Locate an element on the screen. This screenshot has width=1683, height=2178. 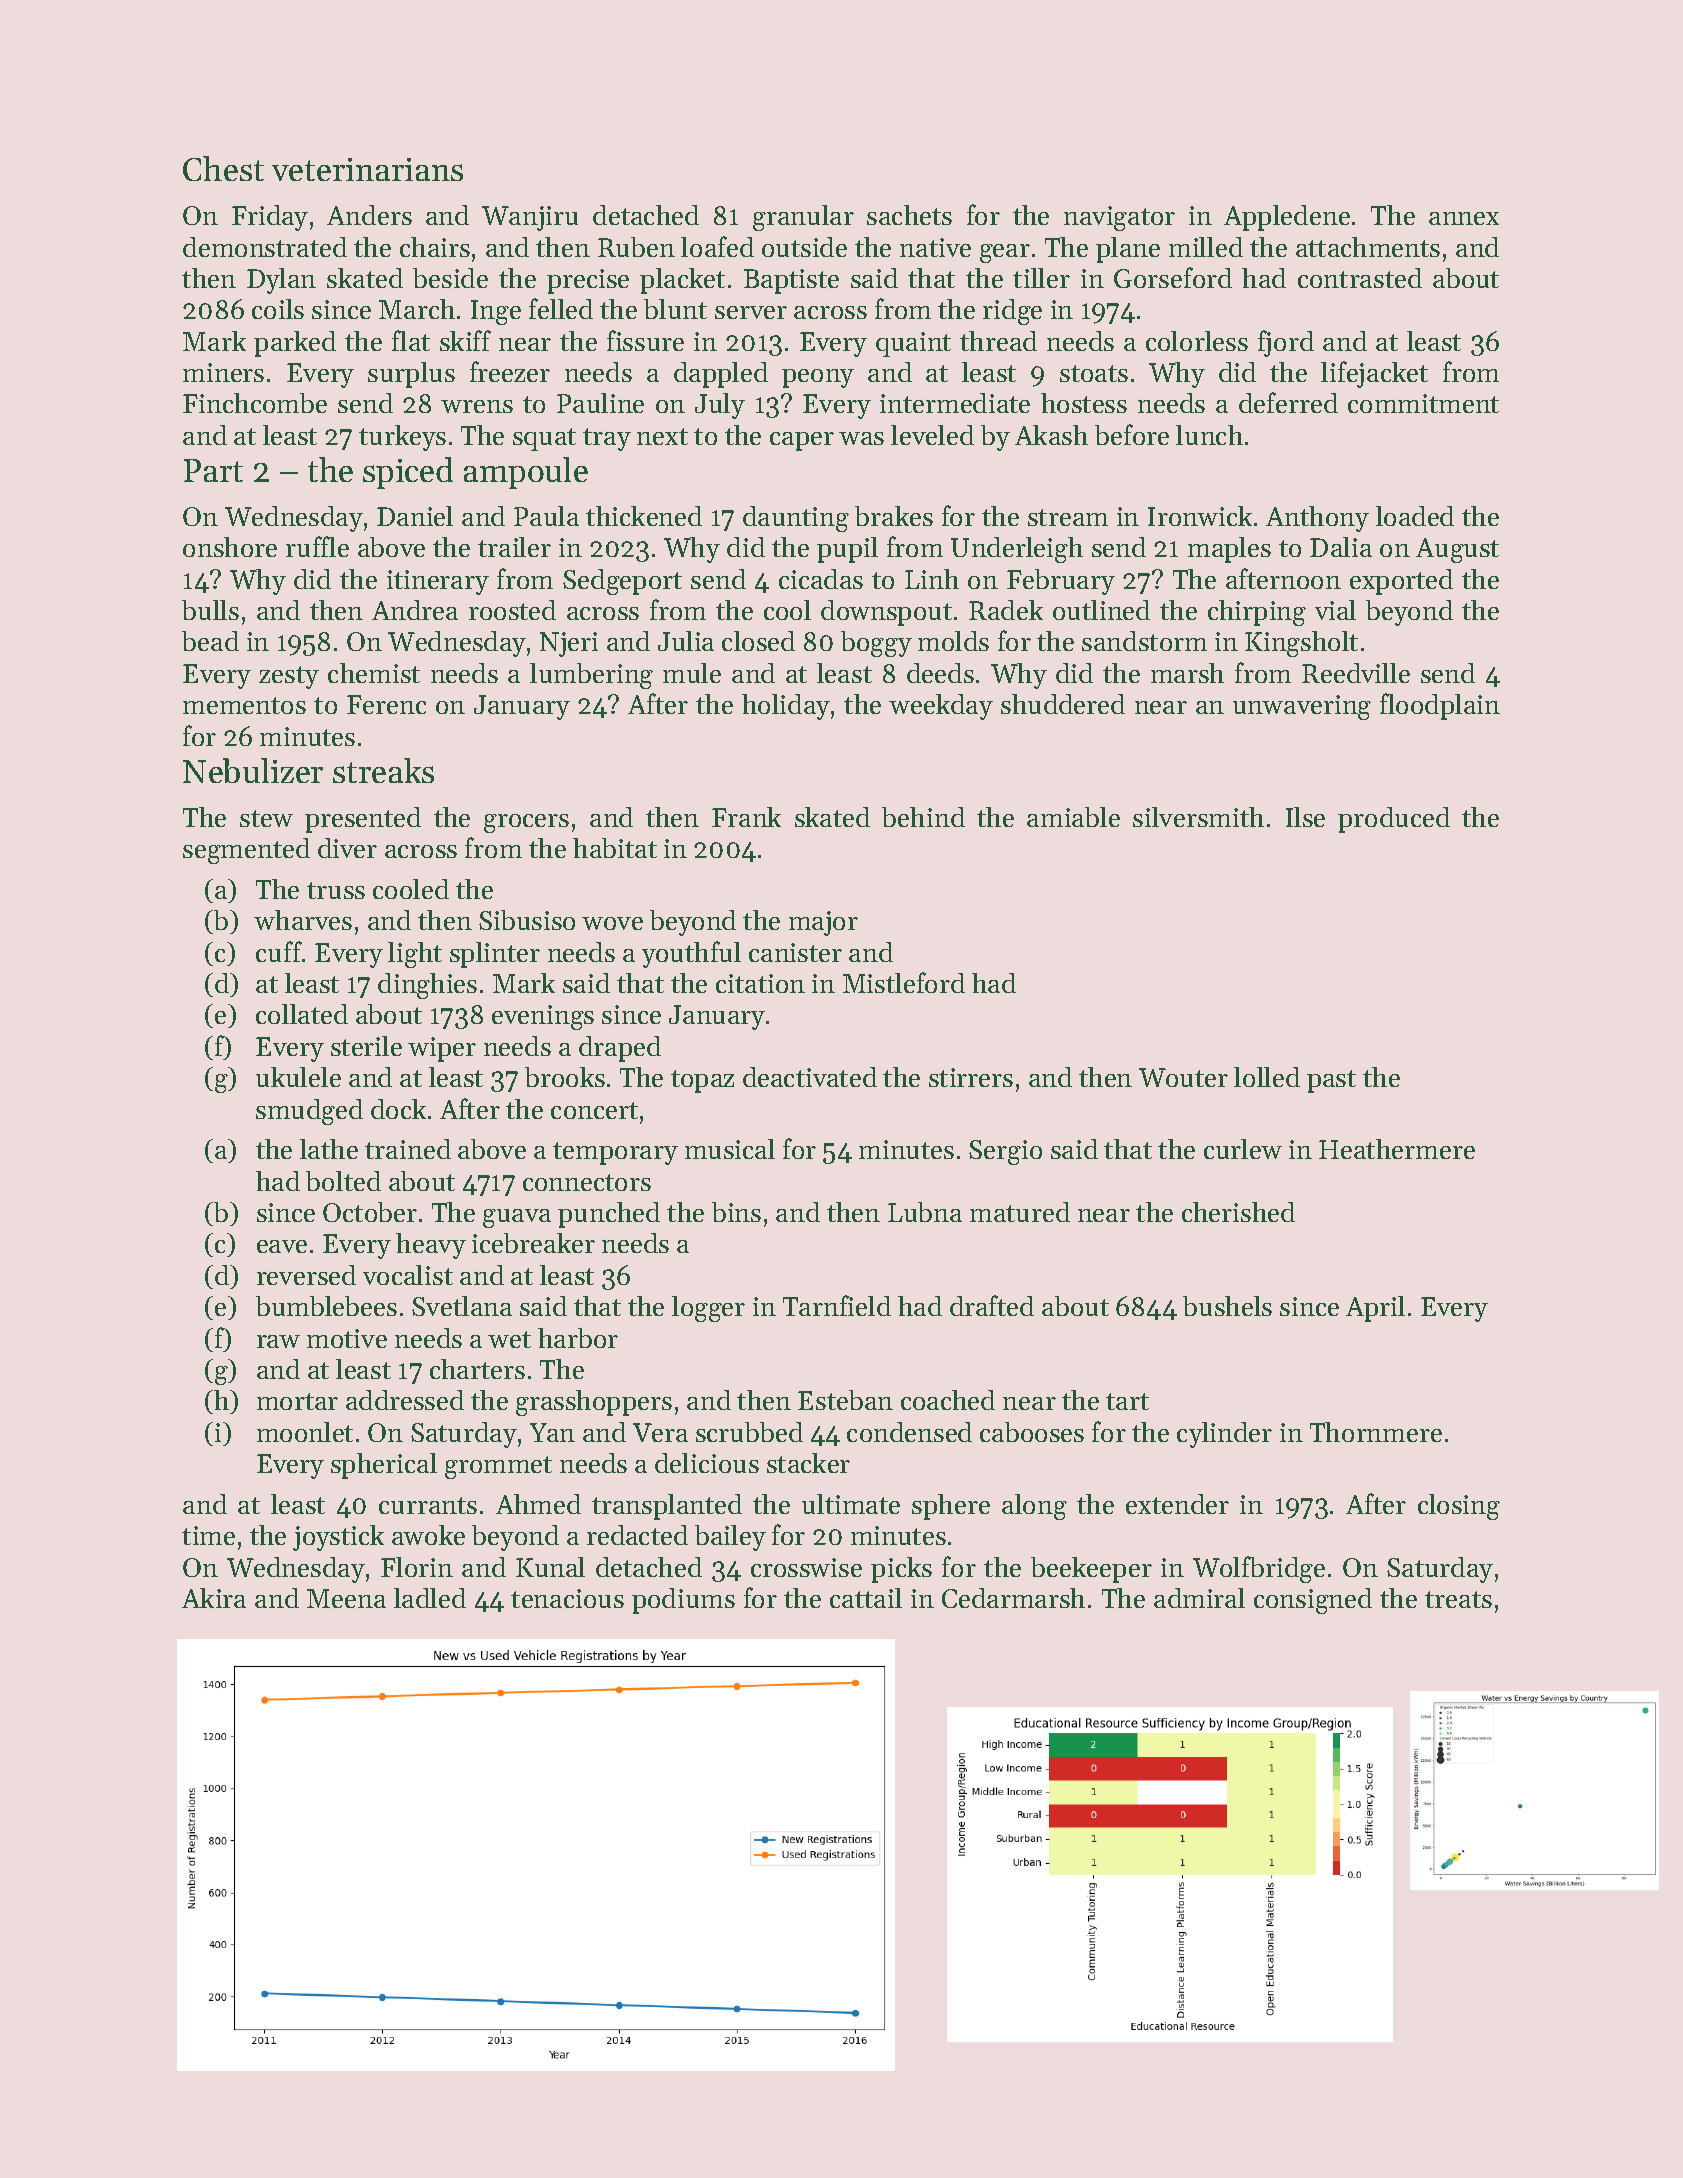
Chest is located at coordinates (223, 168).
